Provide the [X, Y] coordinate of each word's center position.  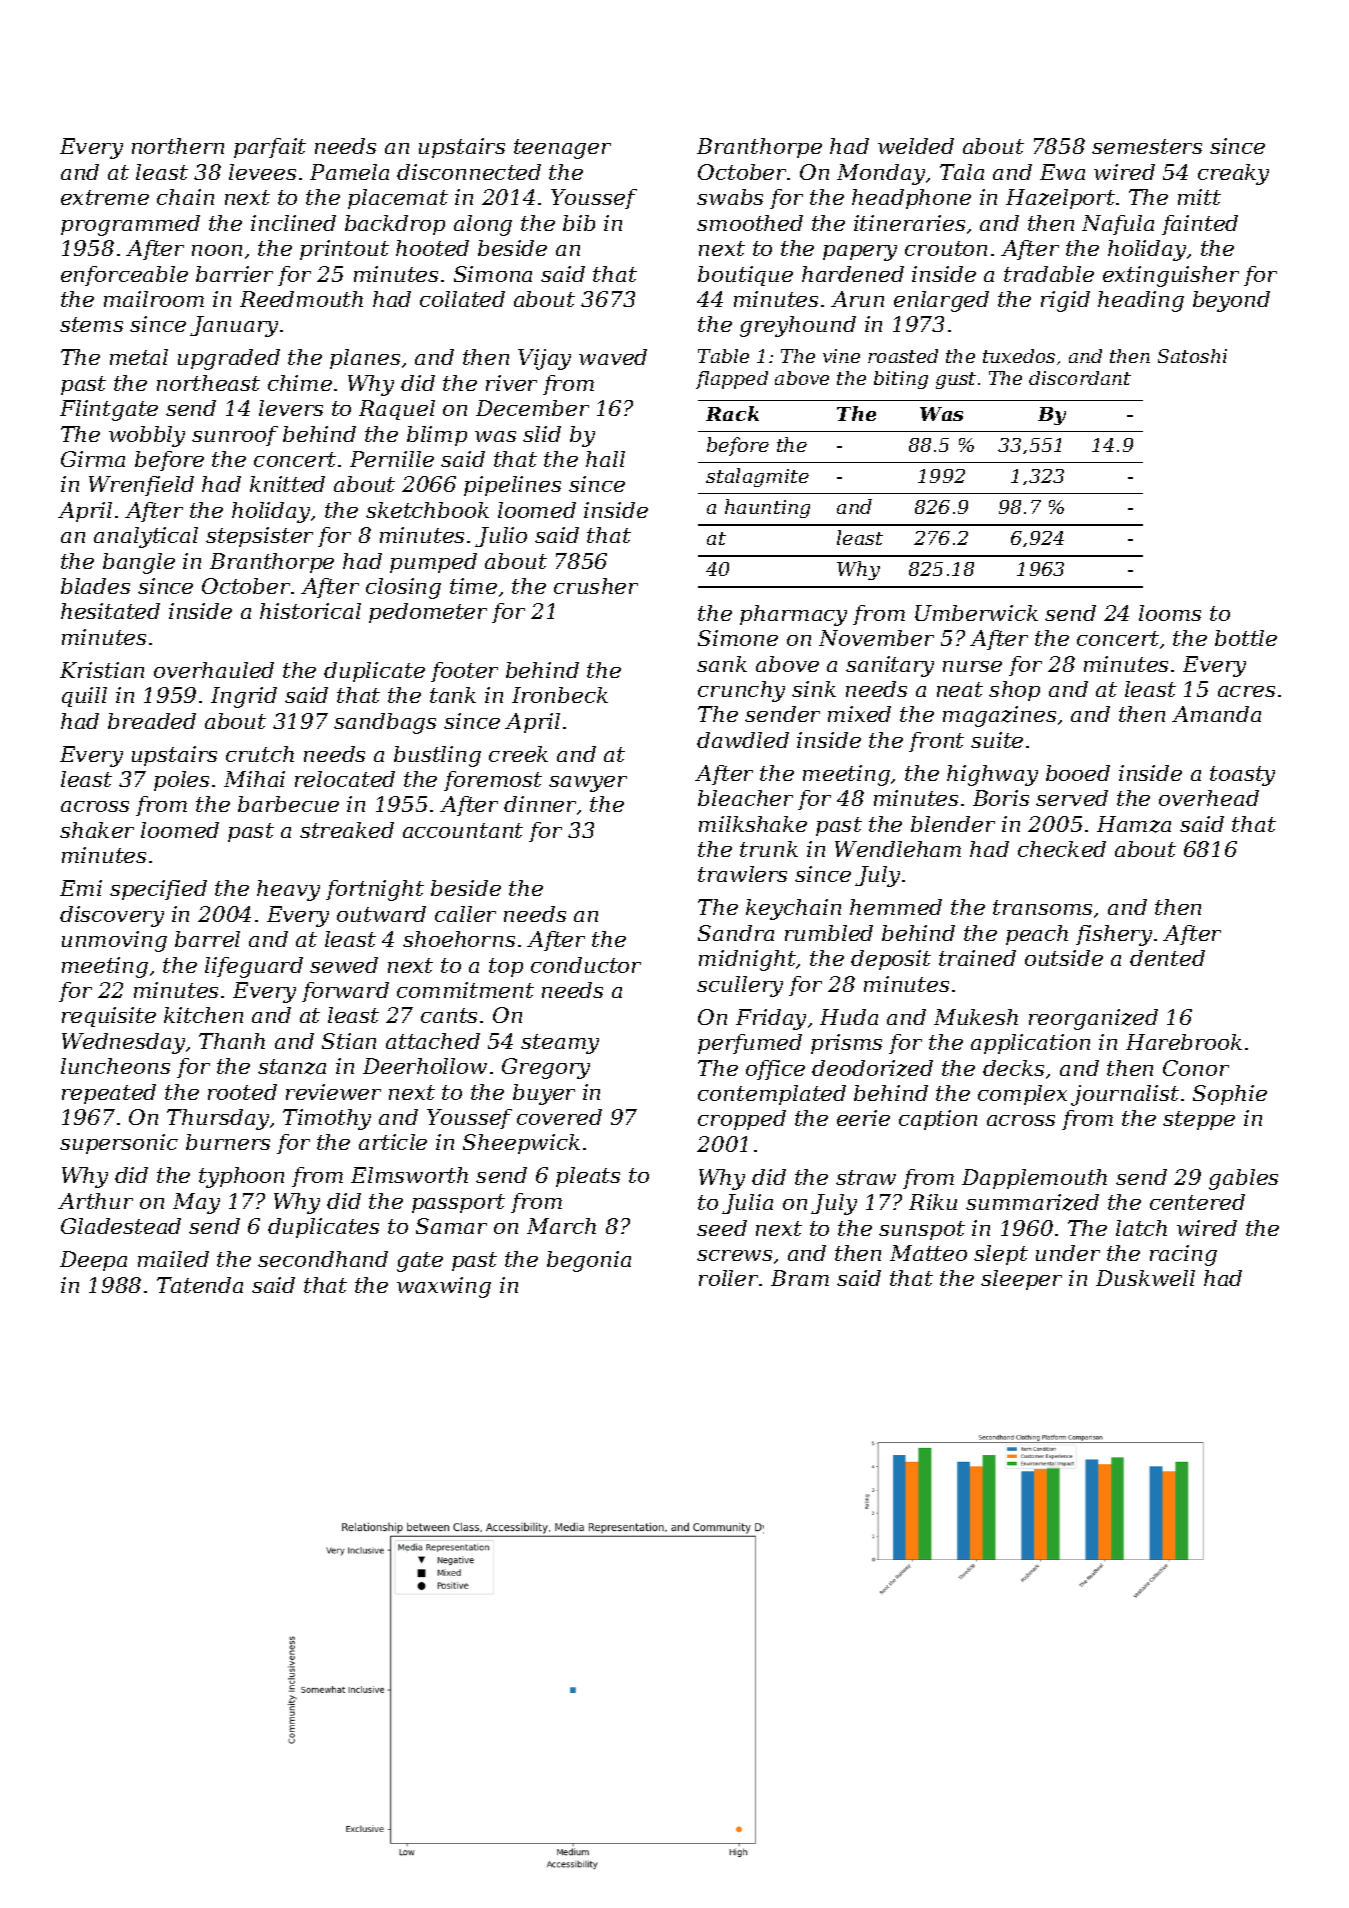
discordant [1080, 378]
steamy [560, 1044]
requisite [109, 1017]
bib [579, 223]
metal [139, 357]
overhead [1209, 798]
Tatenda [200, 1285]
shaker [97, 830]
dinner [540, 804]
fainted [1200, 225]
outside [1064, 958]
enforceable [124, 276]
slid [542, 434]
